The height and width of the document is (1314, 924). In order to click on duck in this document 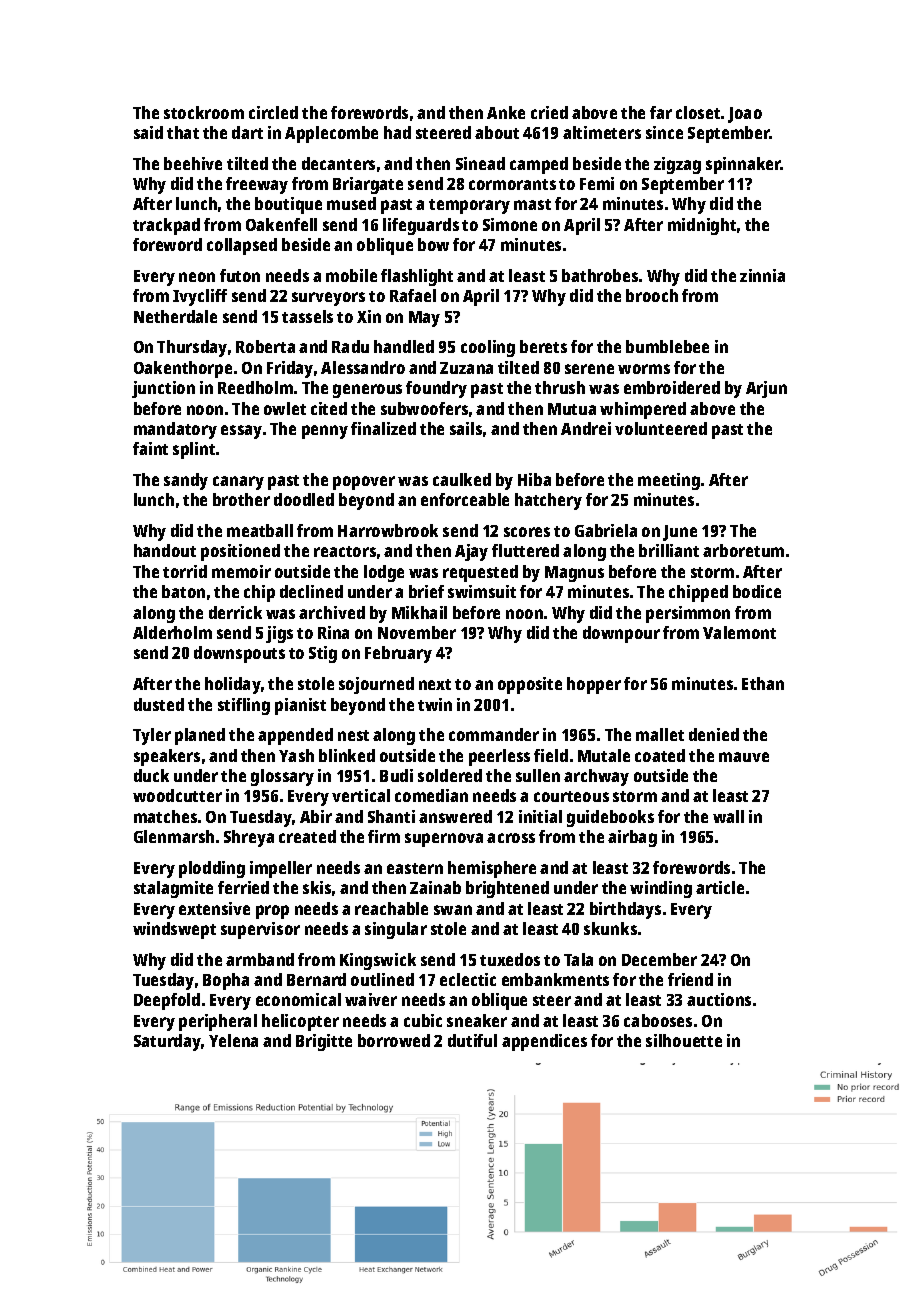, I will do `click(151, 775)`.
